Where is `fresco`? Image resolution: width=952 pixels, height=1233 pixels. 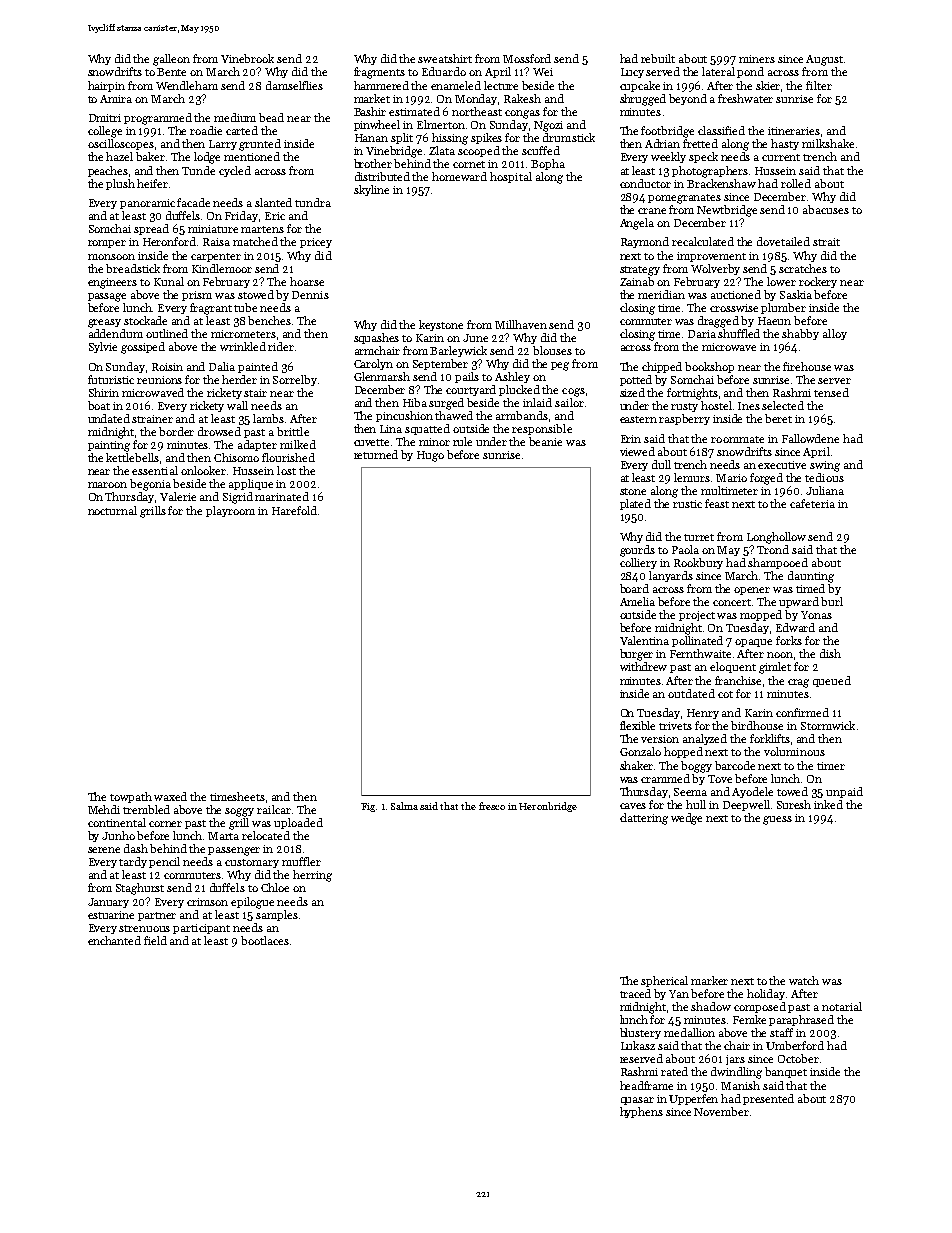
fresco is located at coordinates (492, 806).
